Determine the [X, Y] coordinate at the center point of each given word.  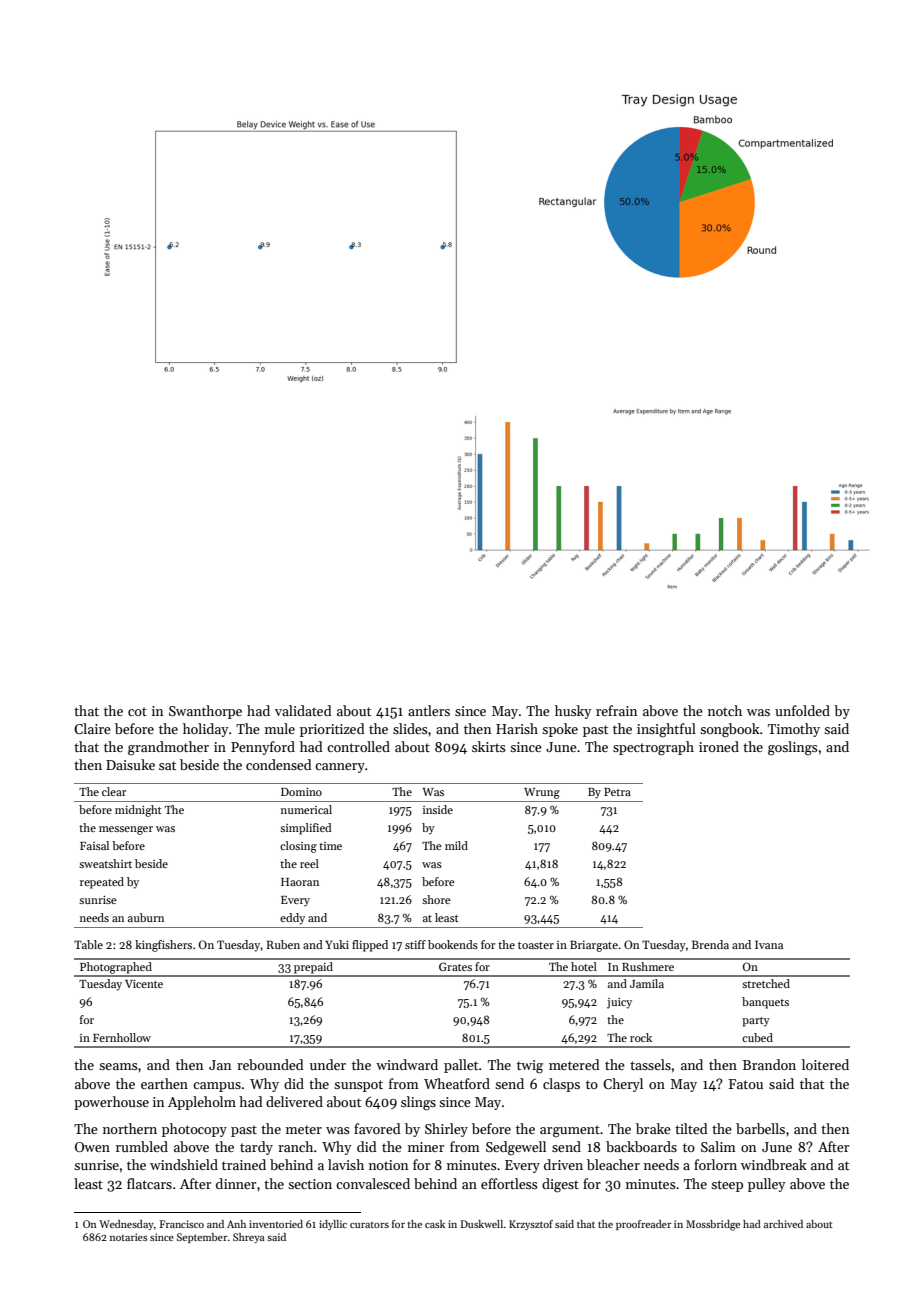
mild [456, 845]
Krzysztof [531, 1225]
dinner [236, 1183]
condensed [279, 764]
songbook [730, 730]
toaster [536, 945]
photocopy [194, 1130]
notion [388, 1165]
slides [410, 728]
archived [783, 1224]
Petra [617, 792]
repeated [102, 883]
